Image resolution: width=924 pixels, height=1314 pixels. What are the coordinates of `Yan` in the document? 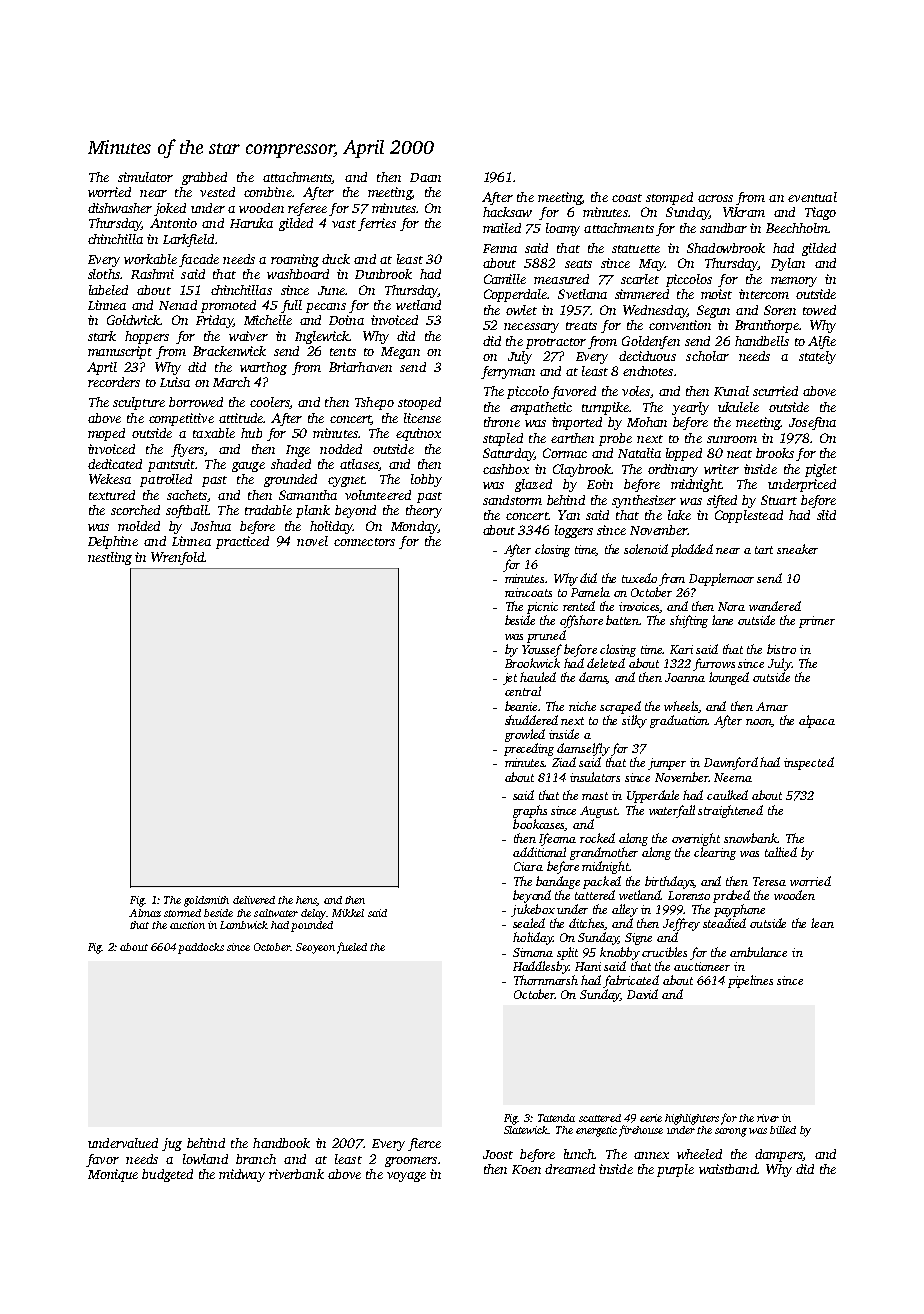 It's located at (569, 515).
